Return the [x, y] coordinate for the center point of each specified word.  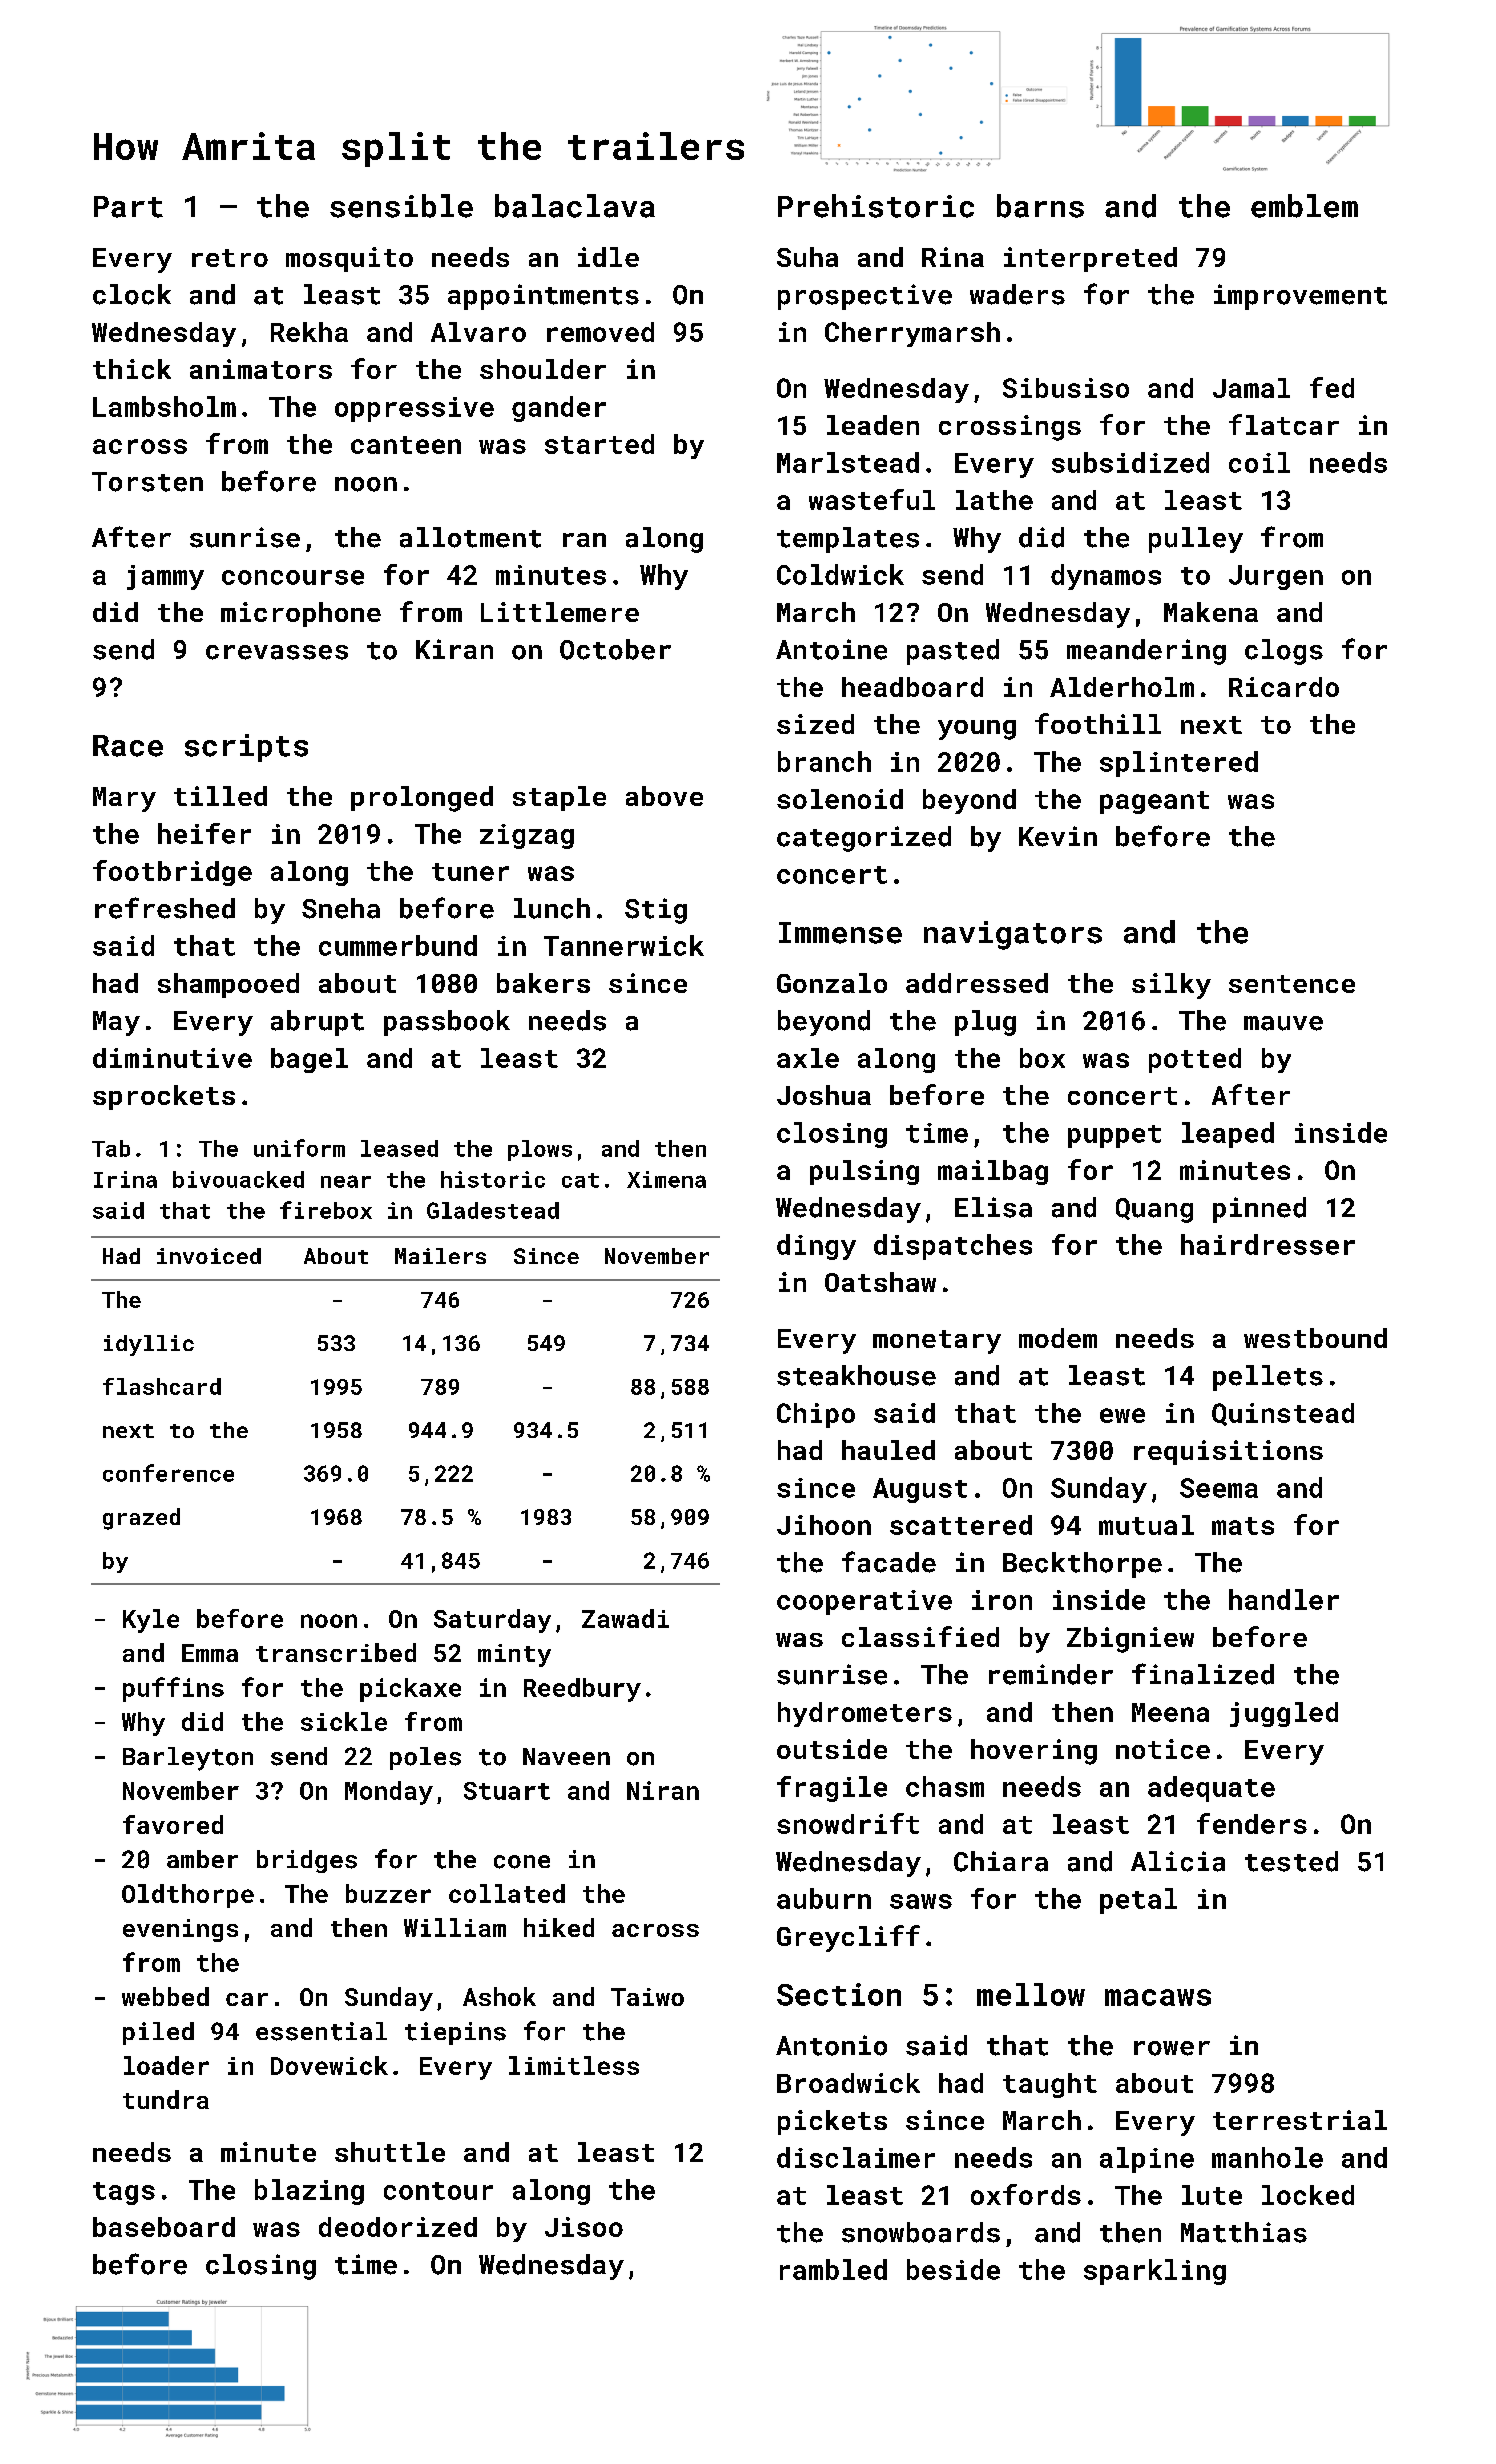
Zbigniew [1130, 1640]
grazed [141, 1519]
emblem [1304, 206]
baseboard [164, 2227]
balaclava [575, 206]
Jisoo [584, 2227]
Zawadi [625, 1618]
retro [230, 258]
